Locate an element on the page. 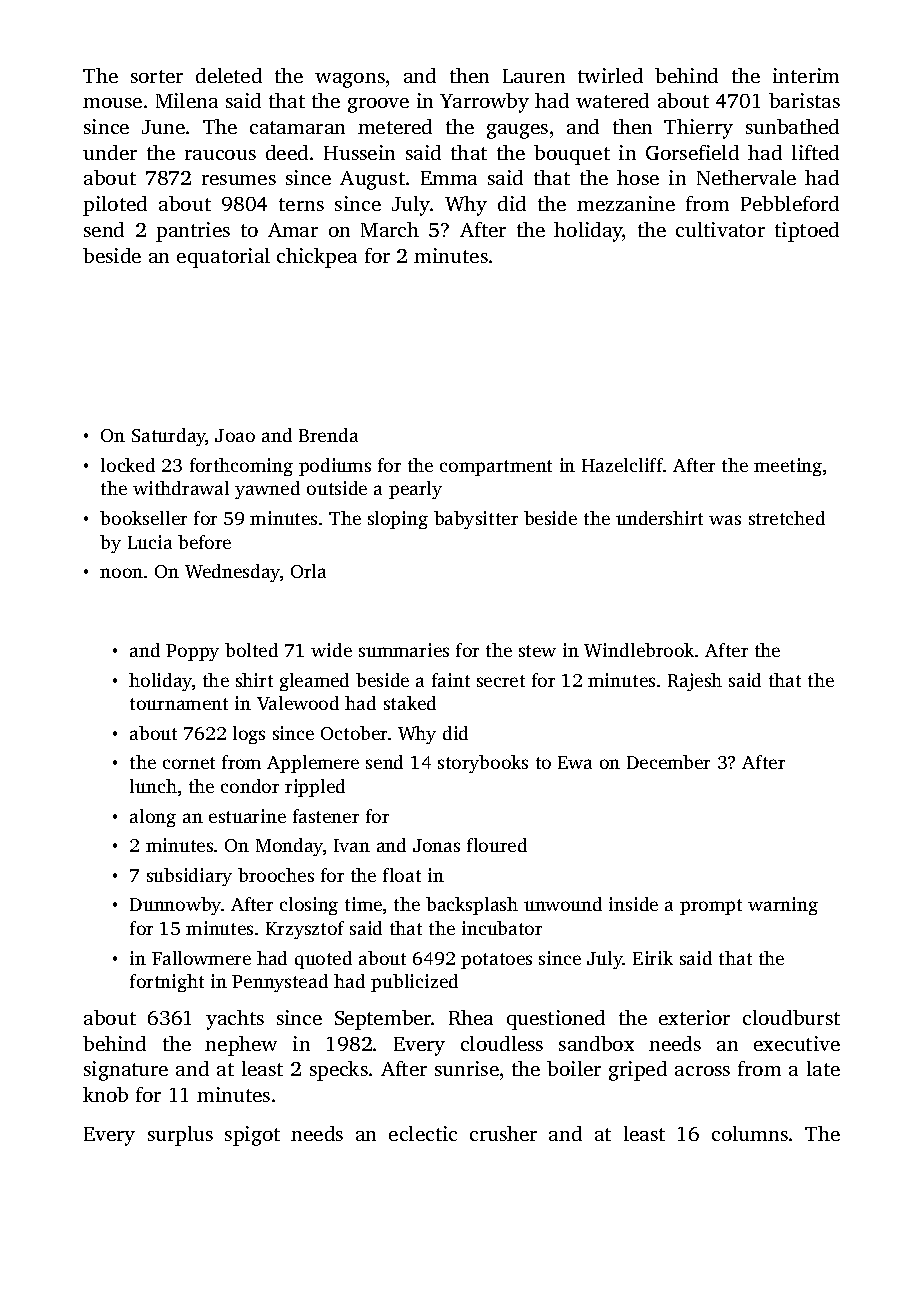 This page has height=1311, width=924. publicized is located at coordinates (414, 983).
